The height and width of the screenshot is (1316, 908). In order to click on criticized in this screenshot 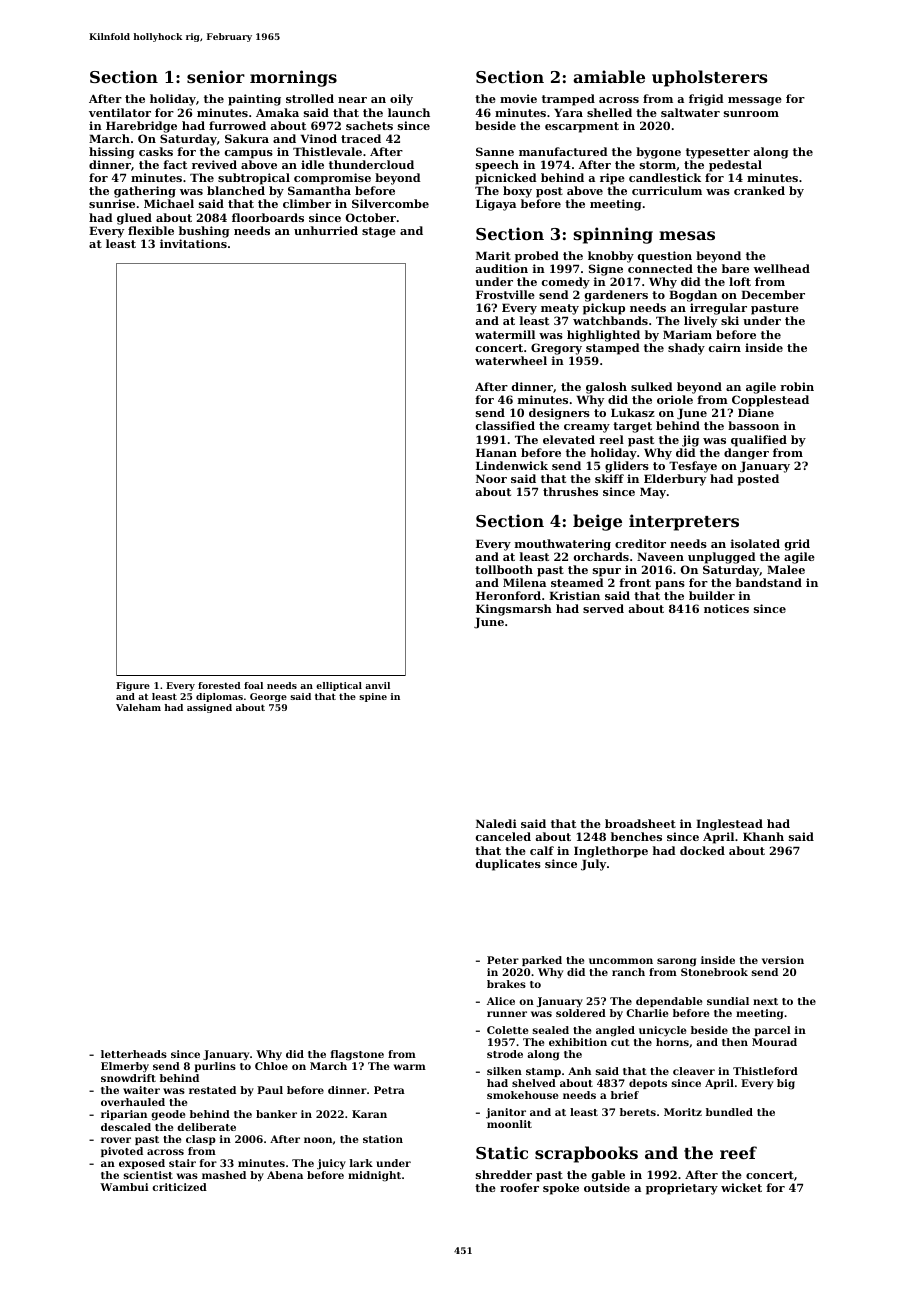, I will do `click(179, 1187)`.
